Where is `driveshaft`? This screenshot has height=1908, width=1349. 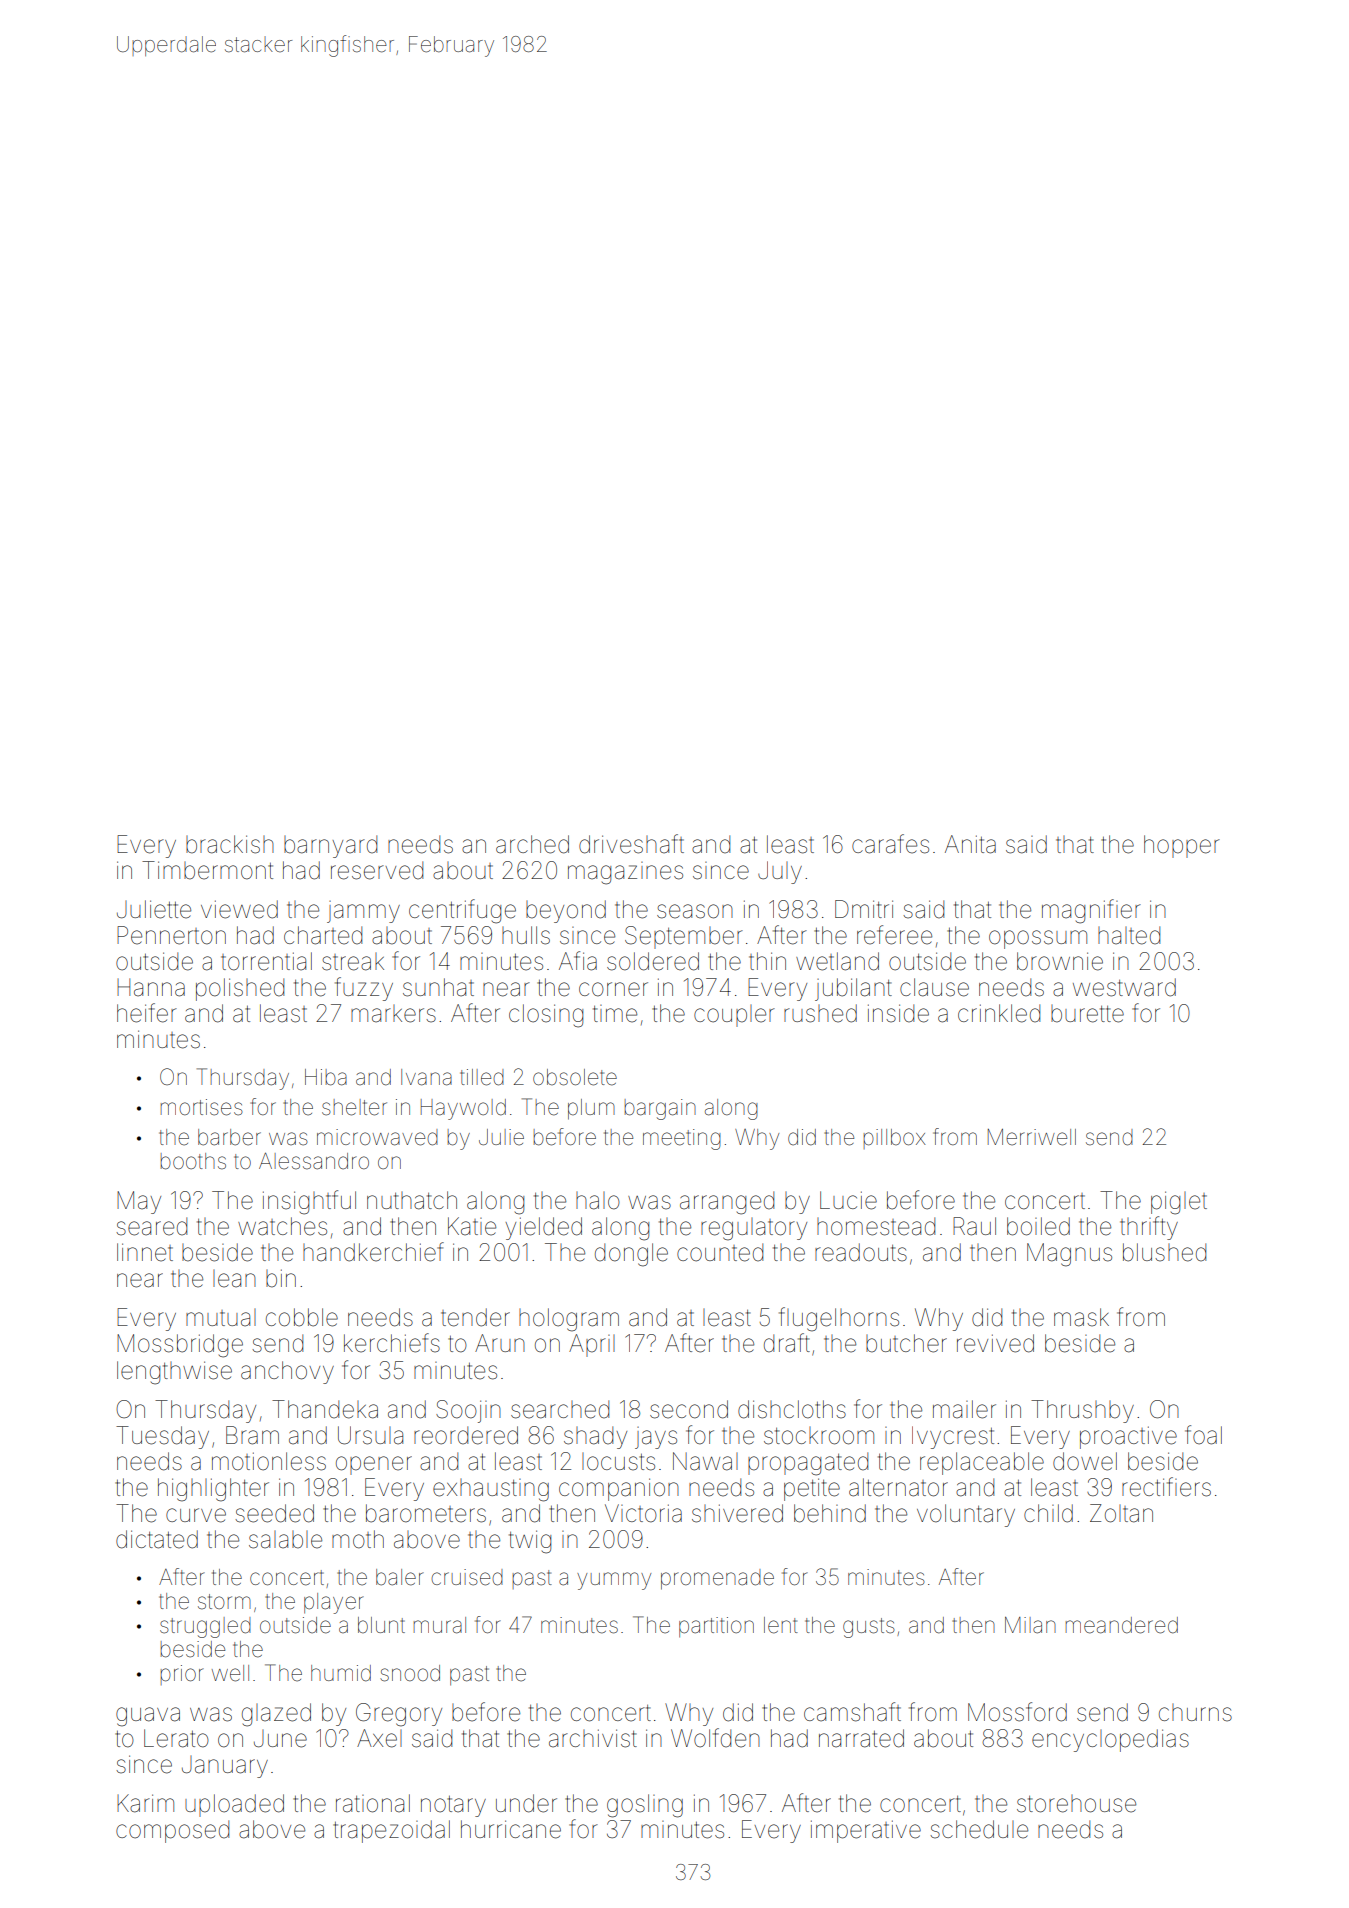
driveshaft is located at coordinates (631, 844).
